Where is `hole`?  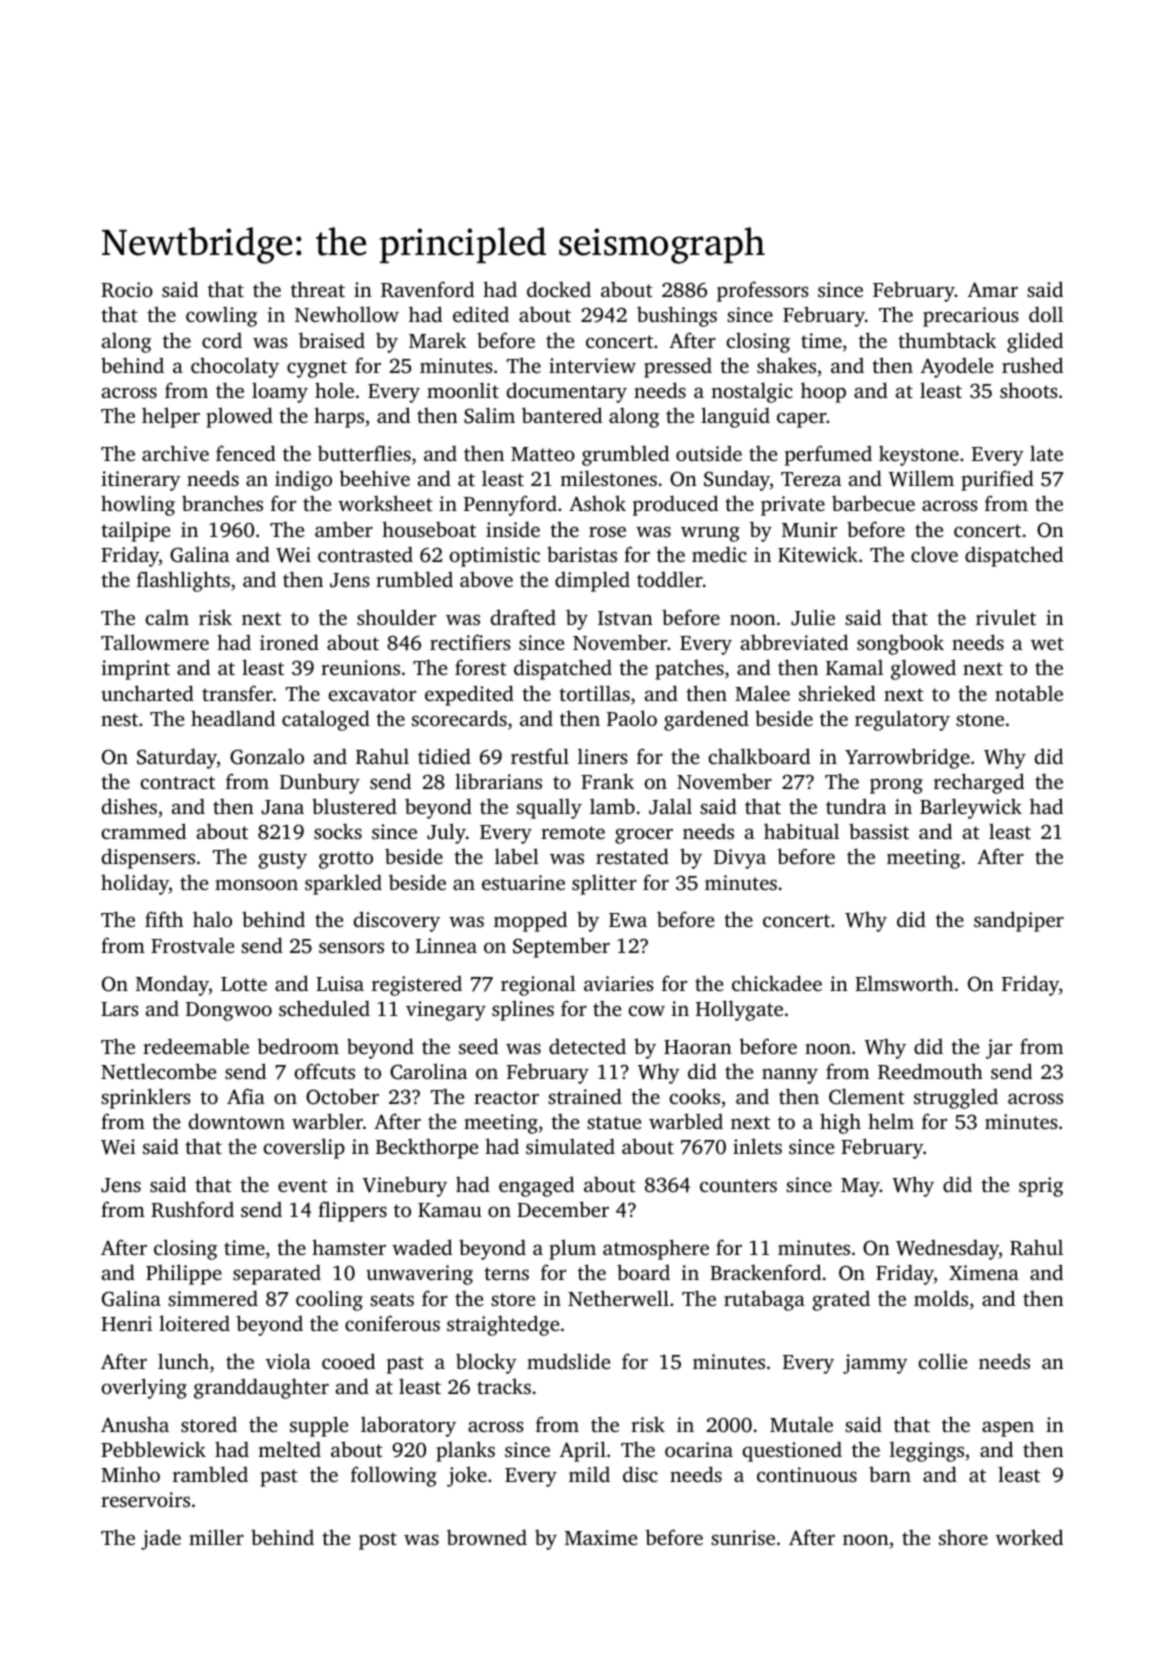 hole is located at coordinates (334, 390).
